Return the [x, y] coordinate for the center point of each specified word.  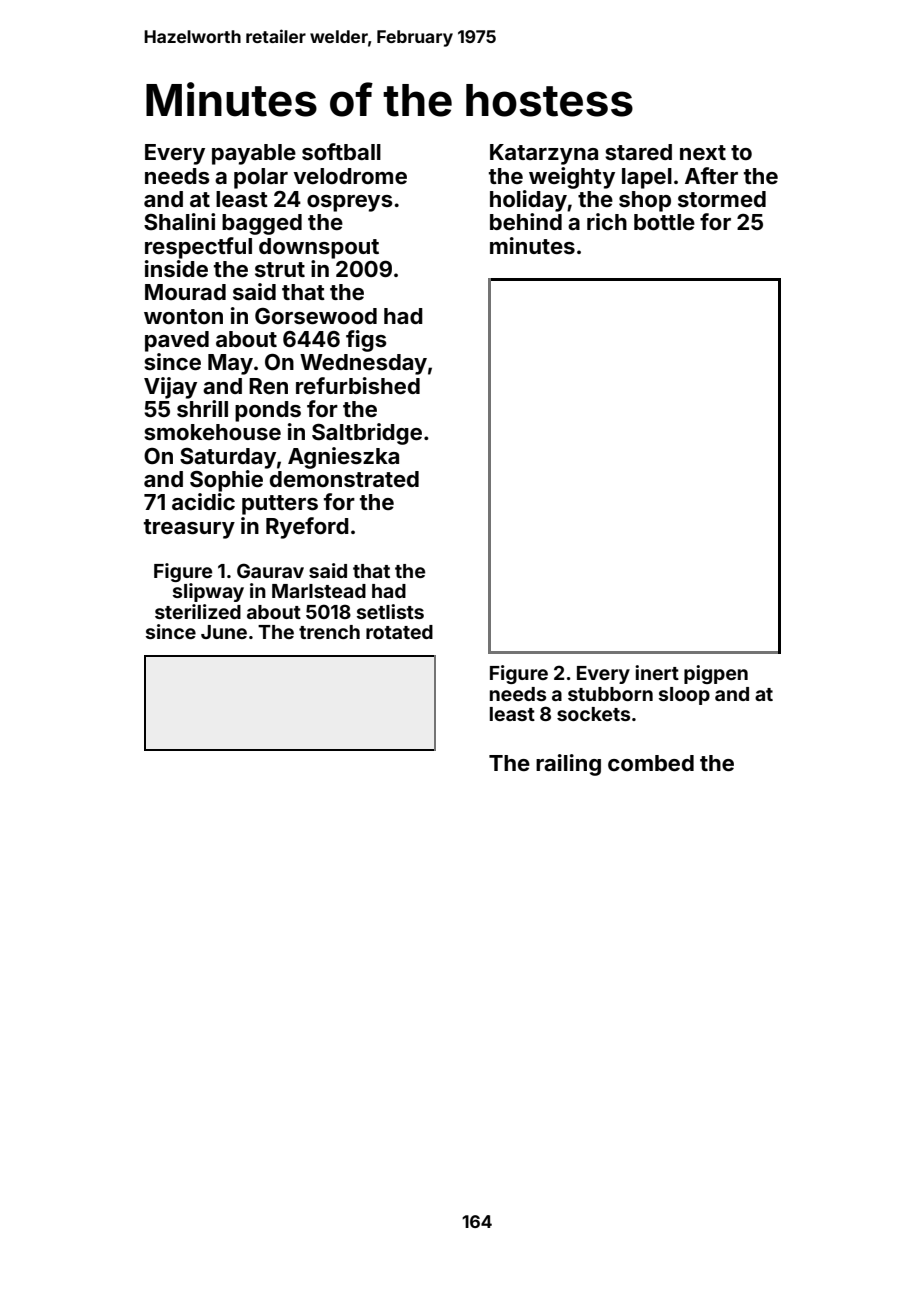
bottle [664, 222]
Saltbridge [367, 434]
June [224, 632]
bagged [262, 224]
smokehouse [212, 432]
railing [568, 765]
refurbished [358, 385]
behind [526, 221]
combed [651, 763]
